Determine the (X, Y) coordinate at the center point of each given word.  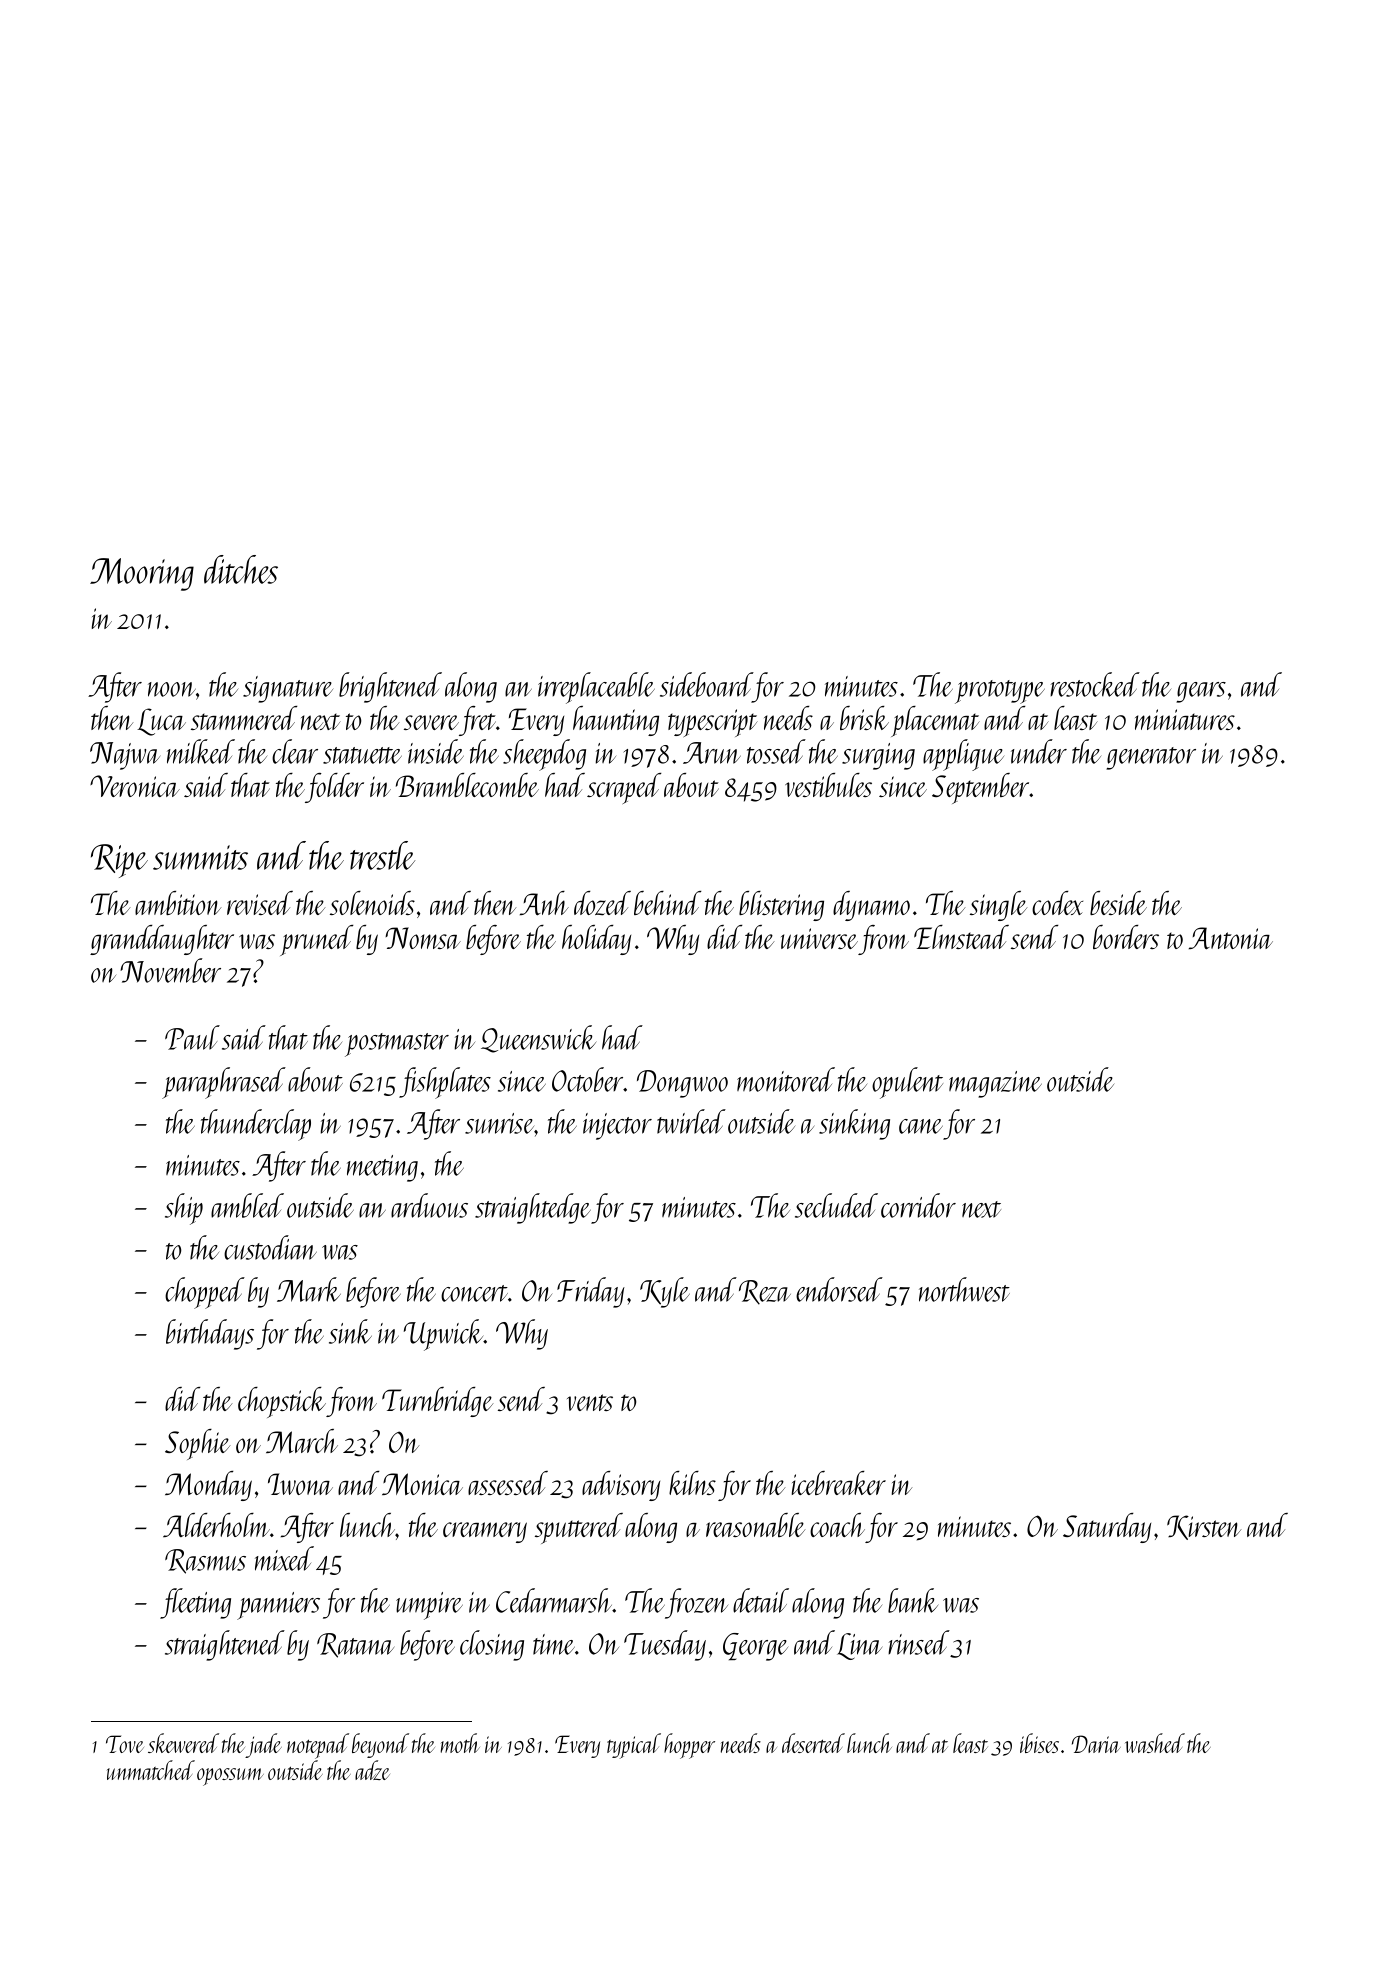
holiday (596, 940)
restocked (1095, 684)
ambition (178, 903)
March (302, 1441)
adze (372, 1770)
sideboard (706, 684)
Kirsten (1204, 1527)
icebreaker (839, 1483)
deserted (813, 1743)
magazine (995, 1084)
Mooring (142, 574)
